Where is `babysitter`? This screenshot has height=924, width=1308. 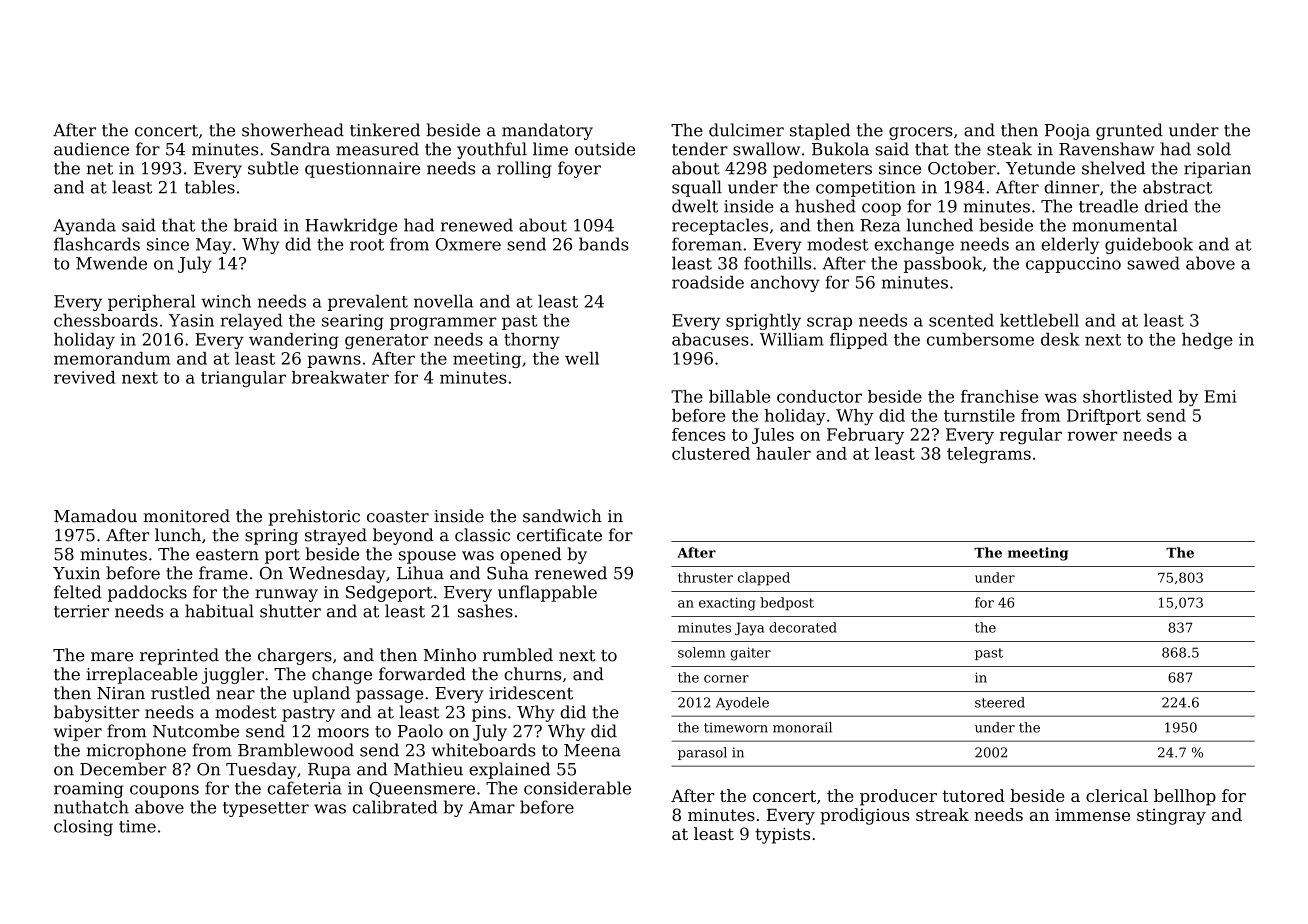 babysitter is located at coordinates (96, 713).
